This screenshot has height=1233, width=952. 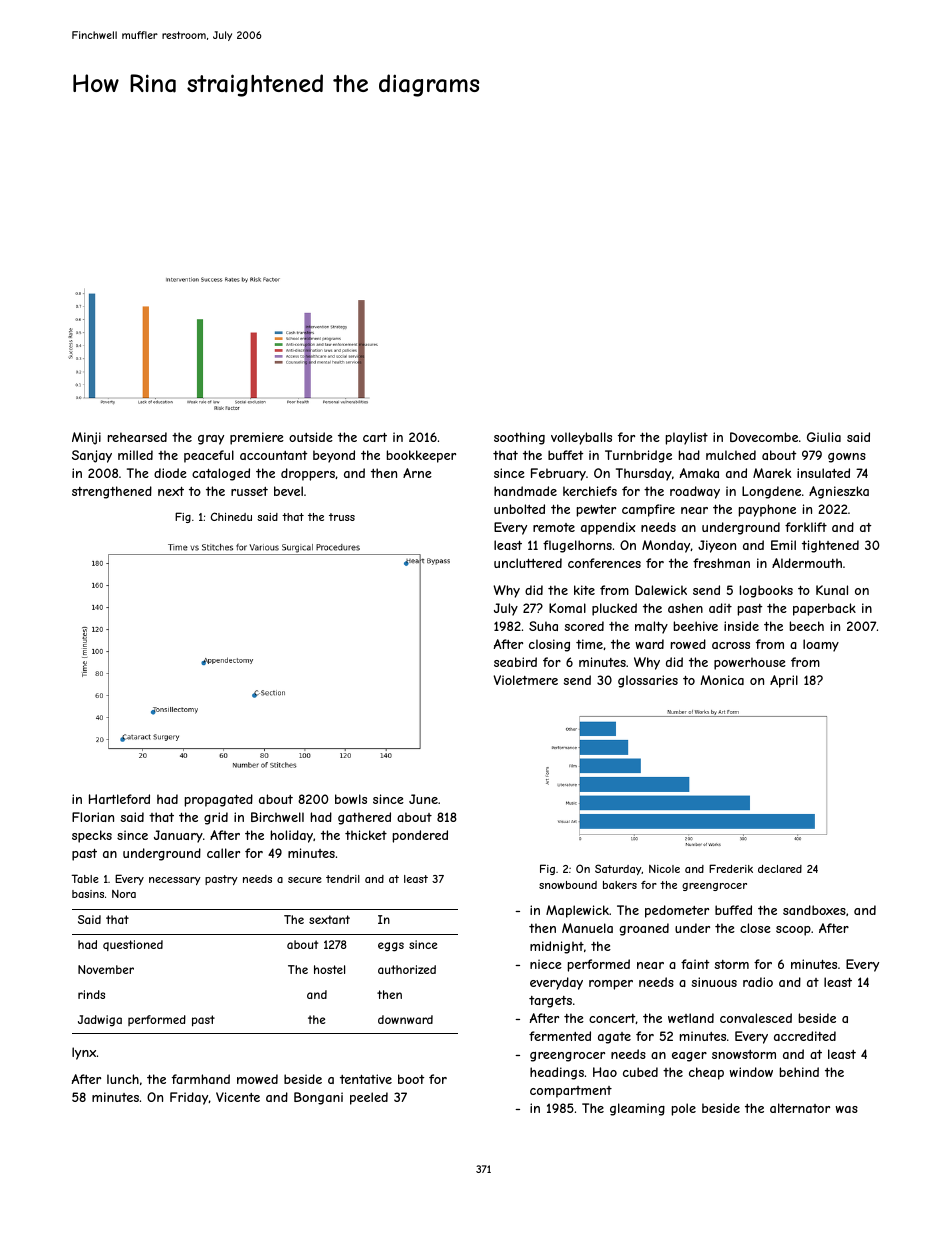 What do you see at coordinates (133, 945) in the screenshot?
I see `questioned` at bounding box center [133, 945].
